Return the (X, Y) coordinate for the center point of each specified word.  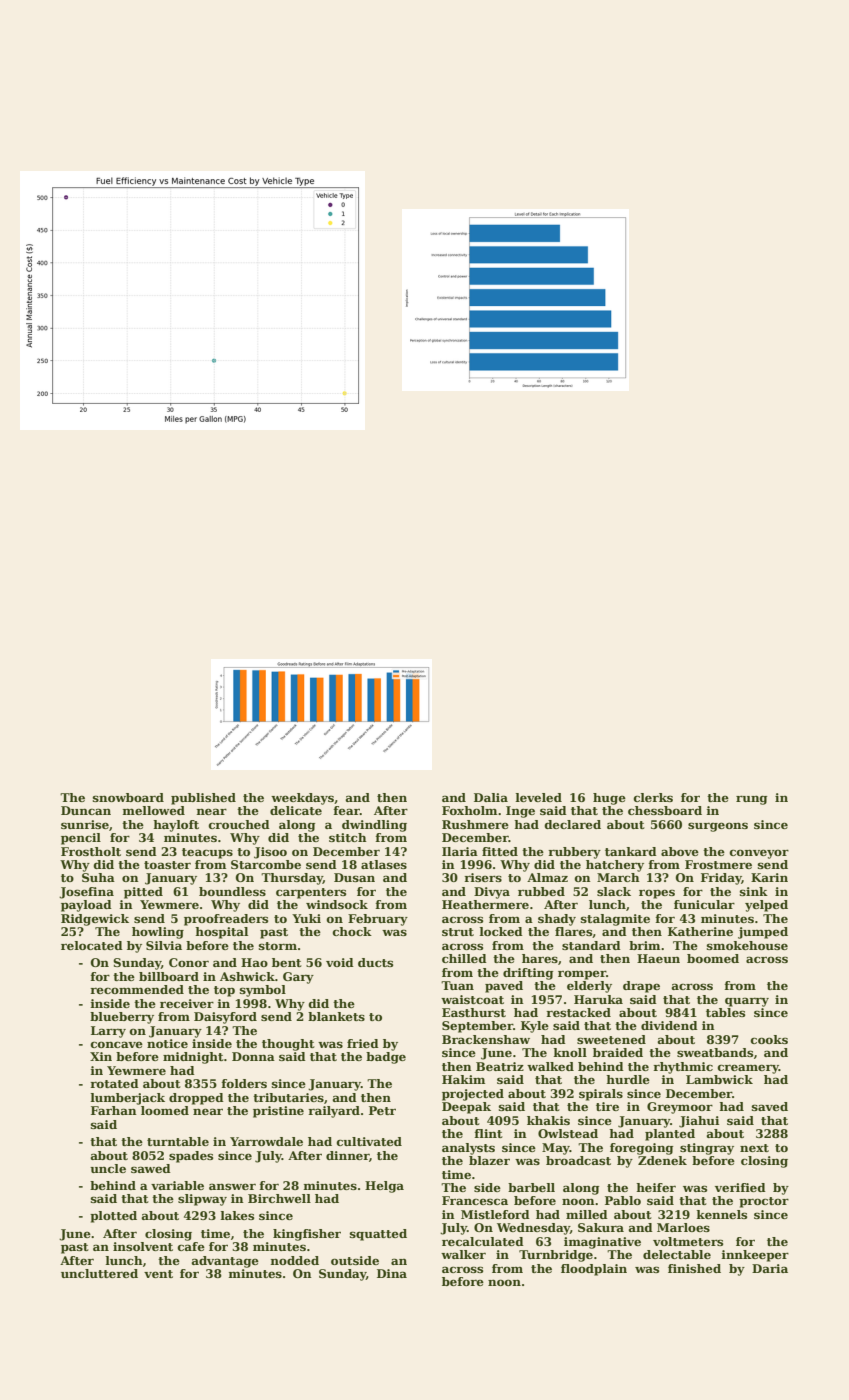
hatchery (615, 866)
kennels (722, 1214)
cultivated (369, 1141)
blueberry (122, 1018)
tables (725, 1012)
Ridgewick (95, 920)
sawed (151, 1168)
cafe (191, 1246)
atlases (384, 864)
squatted (378, 1235)
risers (483, 877)
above (680, 851)
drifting (528, 974)
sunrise (85, 824)
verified (740, 1187)
